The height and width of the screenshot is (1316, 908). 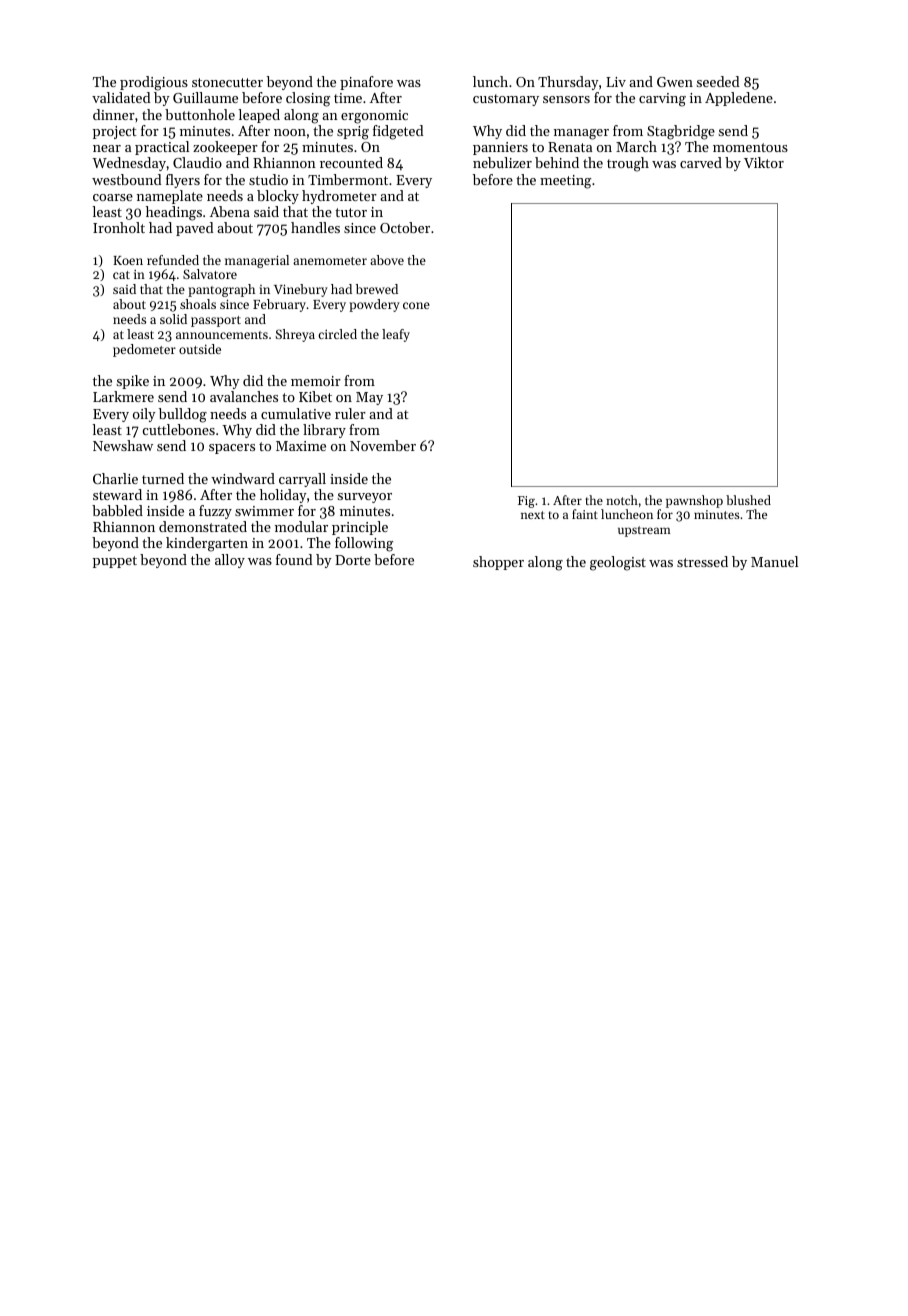 I want to click on November, so click(x=383, y=445).
